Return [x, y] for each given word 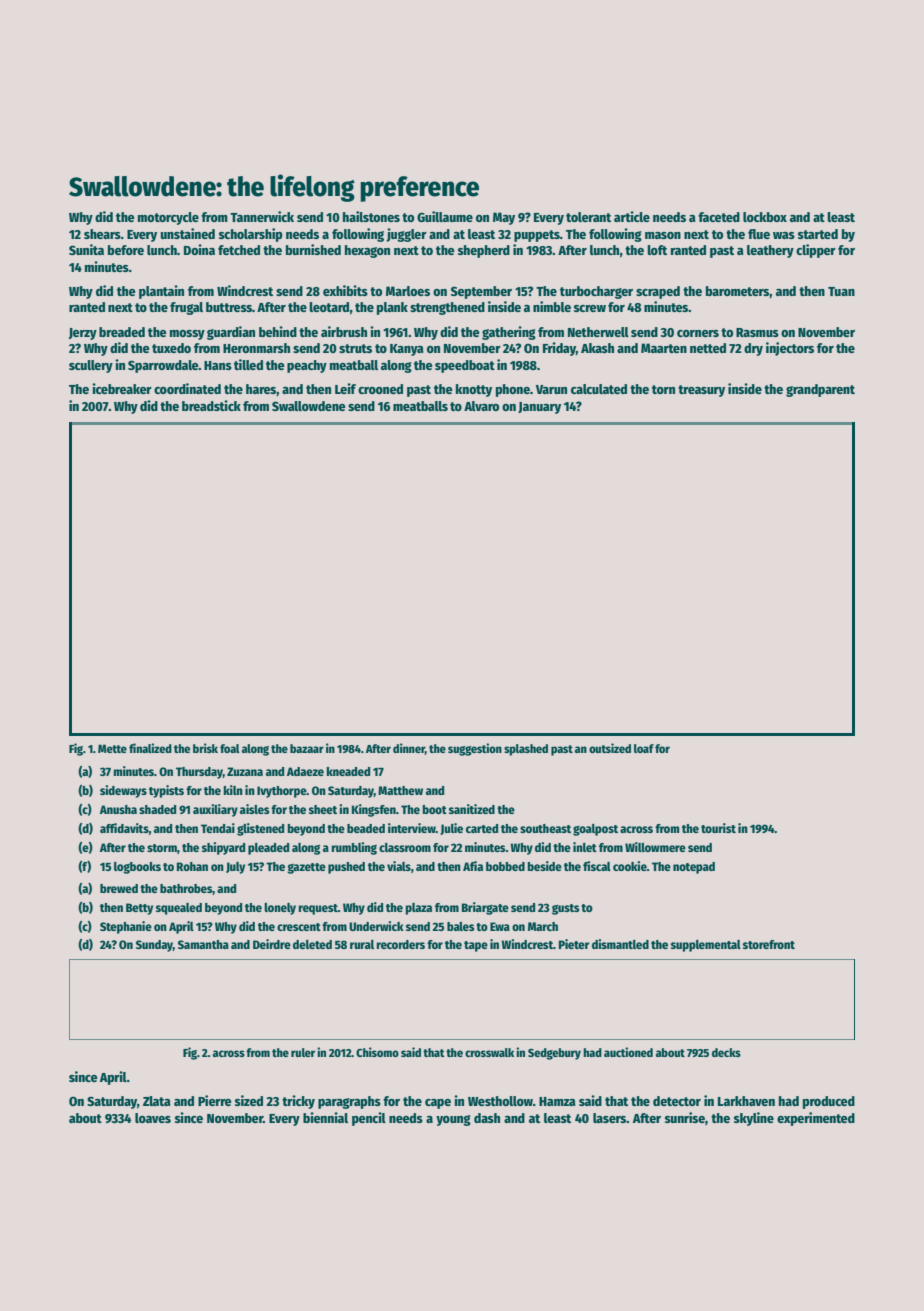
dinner [409, 749]
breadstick [211, 405]
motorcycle [168, 218]
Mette [112, 748]
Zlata [157, 1101]
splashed [526, 750]
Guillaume [445, 216]
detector [677, 1101]
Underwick [376, 926]
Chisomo [377, 1052]
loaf [644, 748]
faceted [719, 217]
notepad [694, 868]
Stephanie [126, 927]
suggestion [475, 749]
